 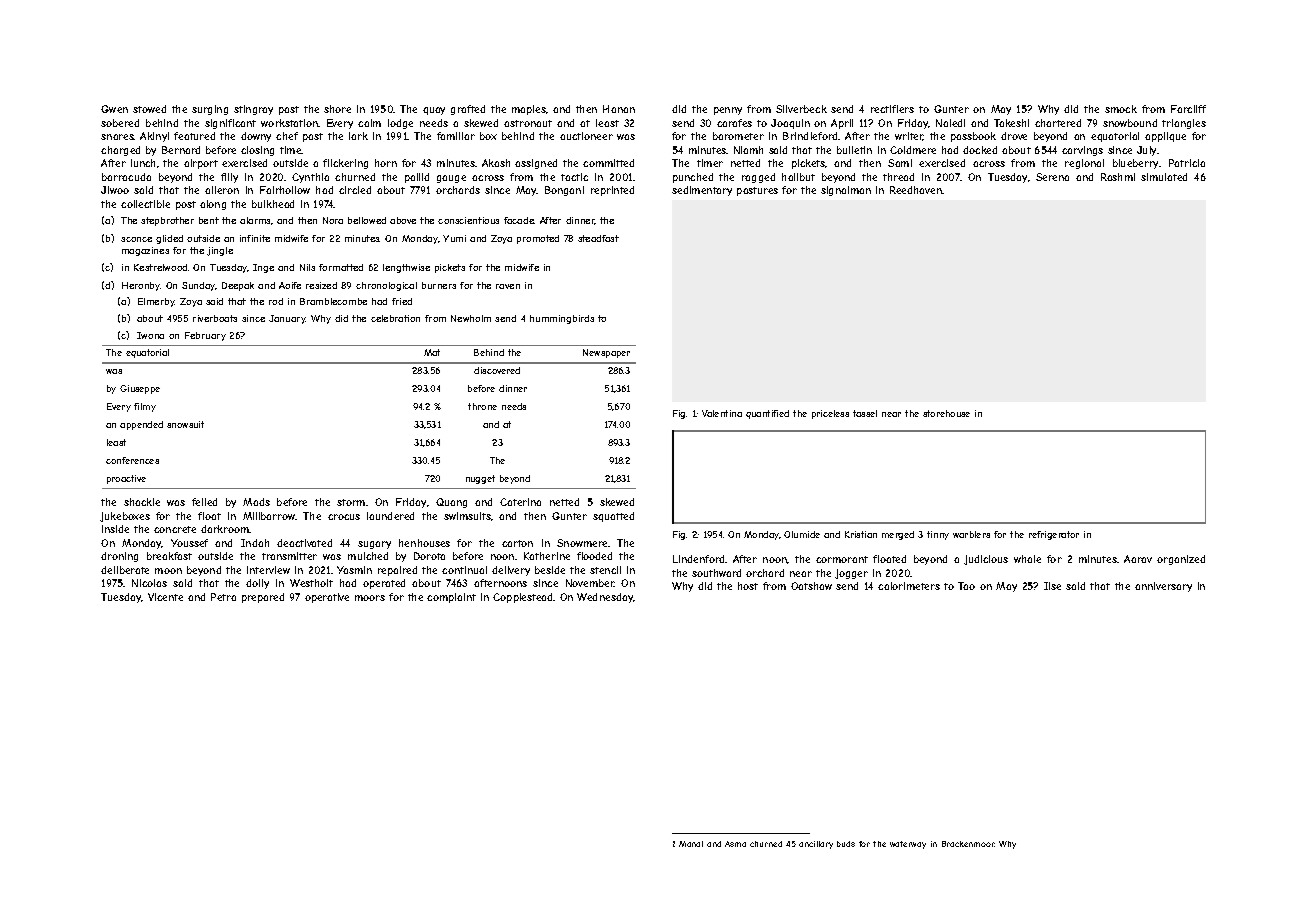 I want to click on smock, so click(x=1121, y=109).
